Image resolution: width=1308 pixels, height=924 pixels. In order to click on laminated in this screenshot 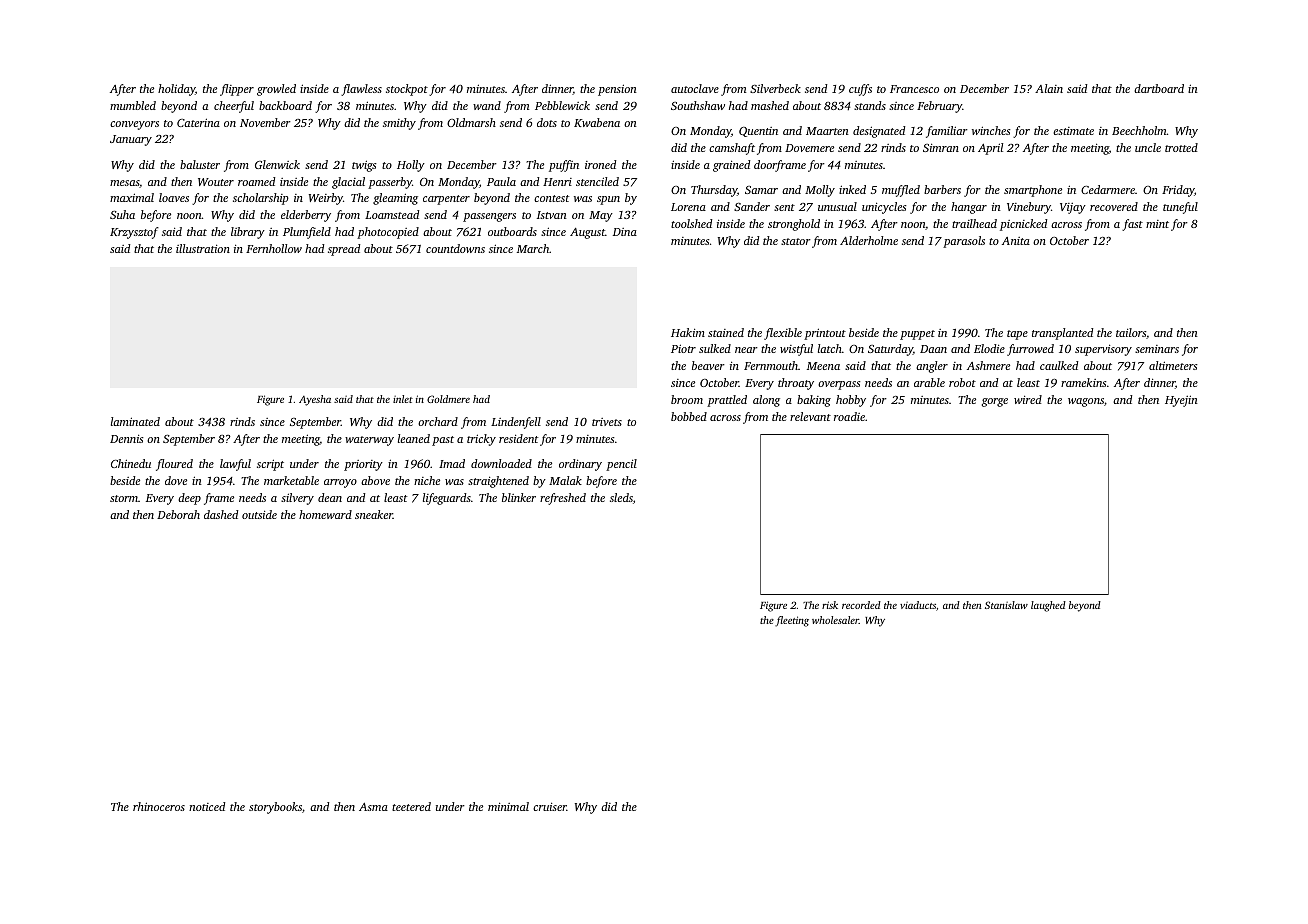, I will do `click(135, 421)`.
